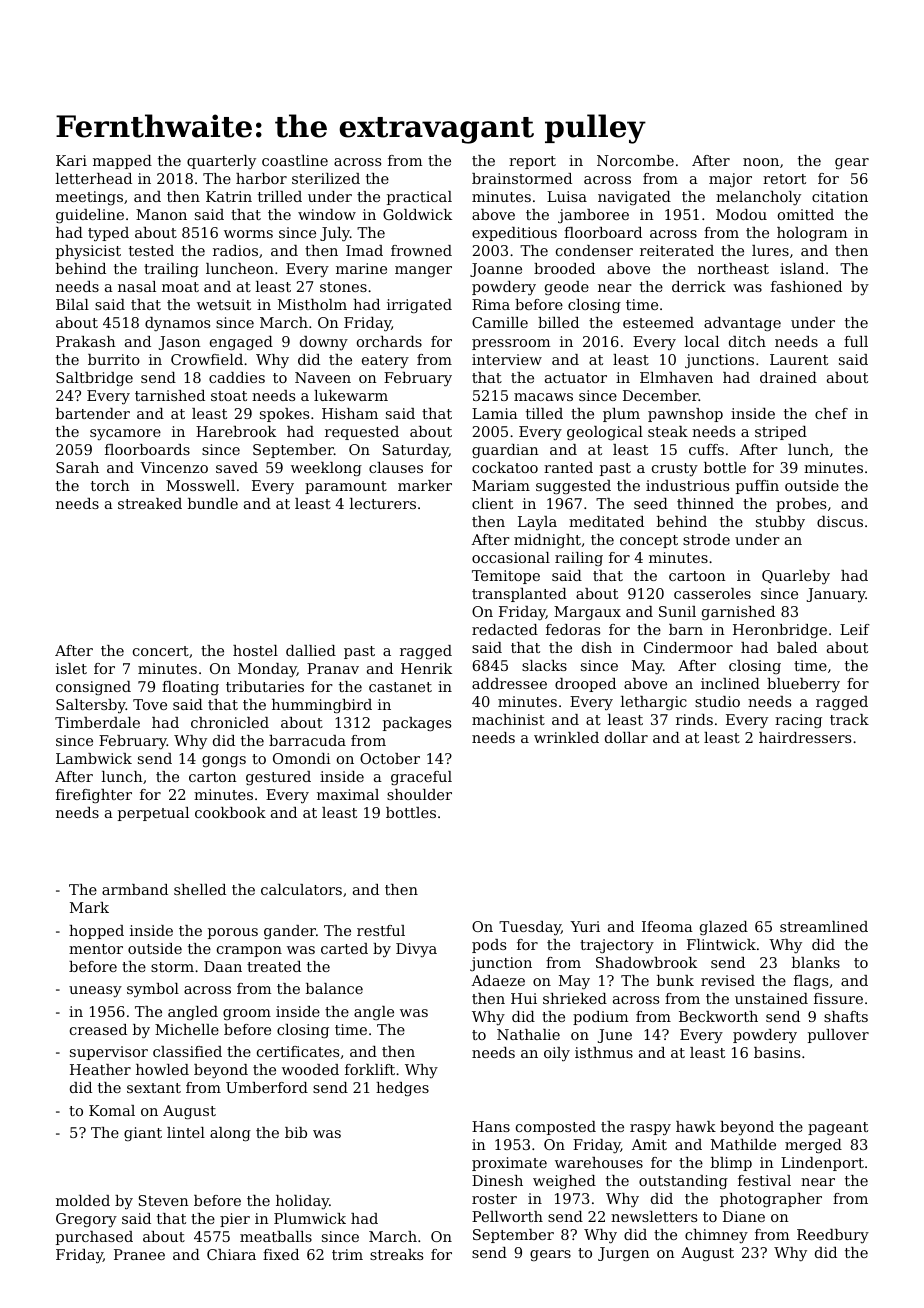  I want to click on chef, so click(831, 413).
